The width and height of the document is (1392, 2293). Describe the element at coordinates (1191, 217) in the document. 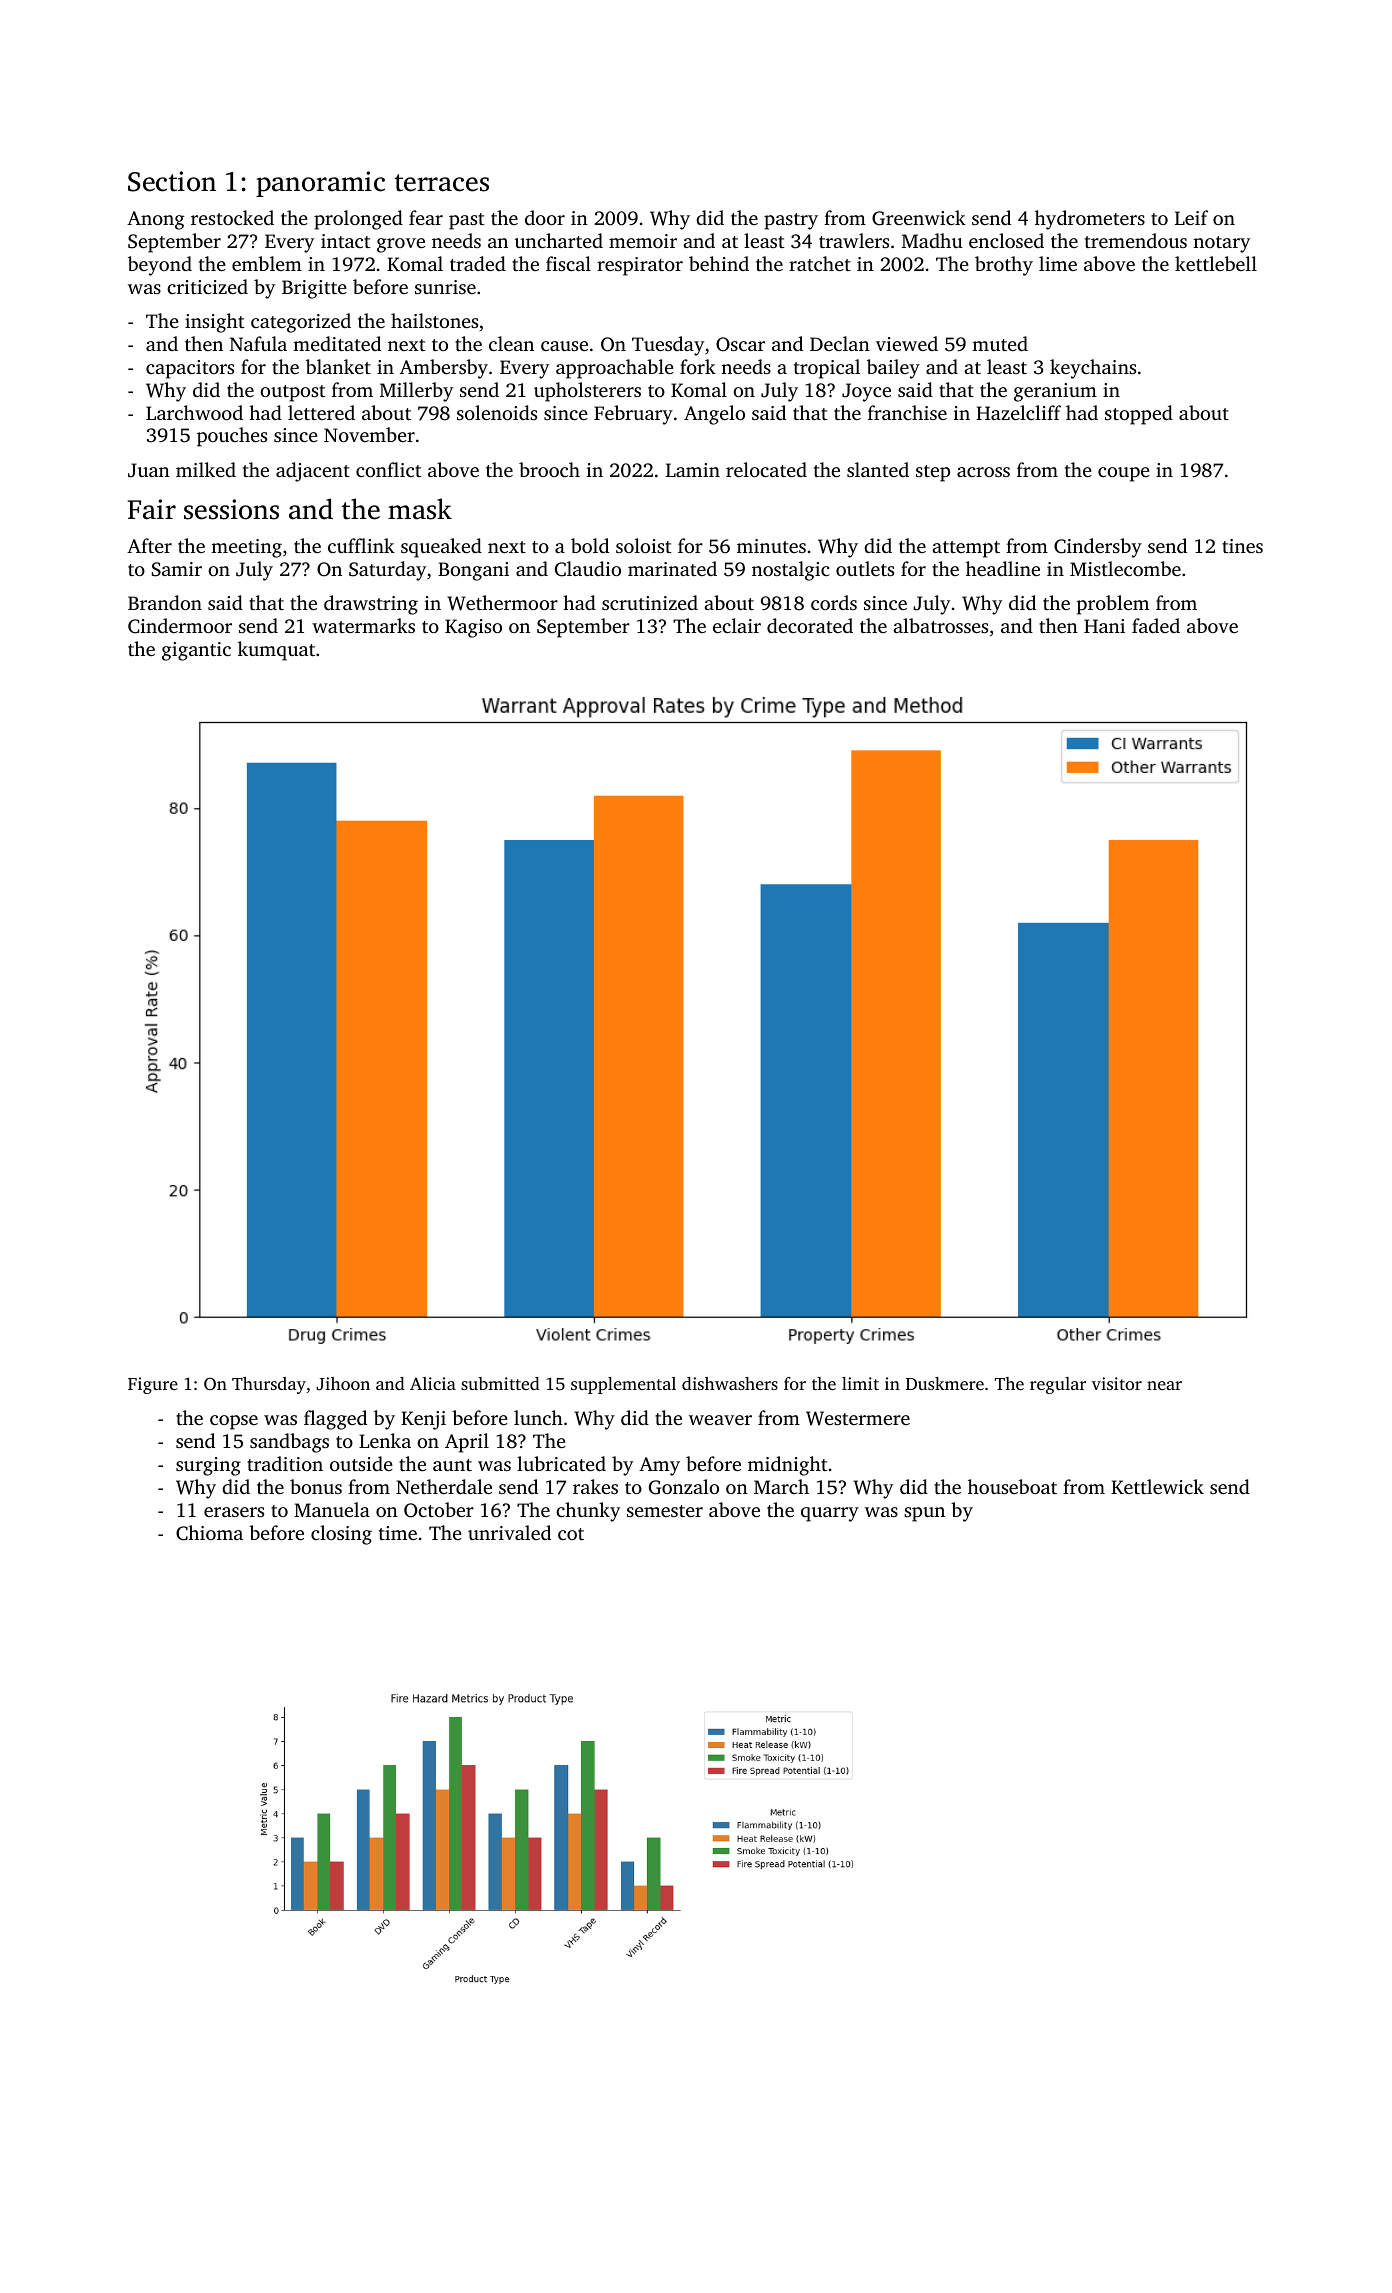

I see `Leif` at that location.
